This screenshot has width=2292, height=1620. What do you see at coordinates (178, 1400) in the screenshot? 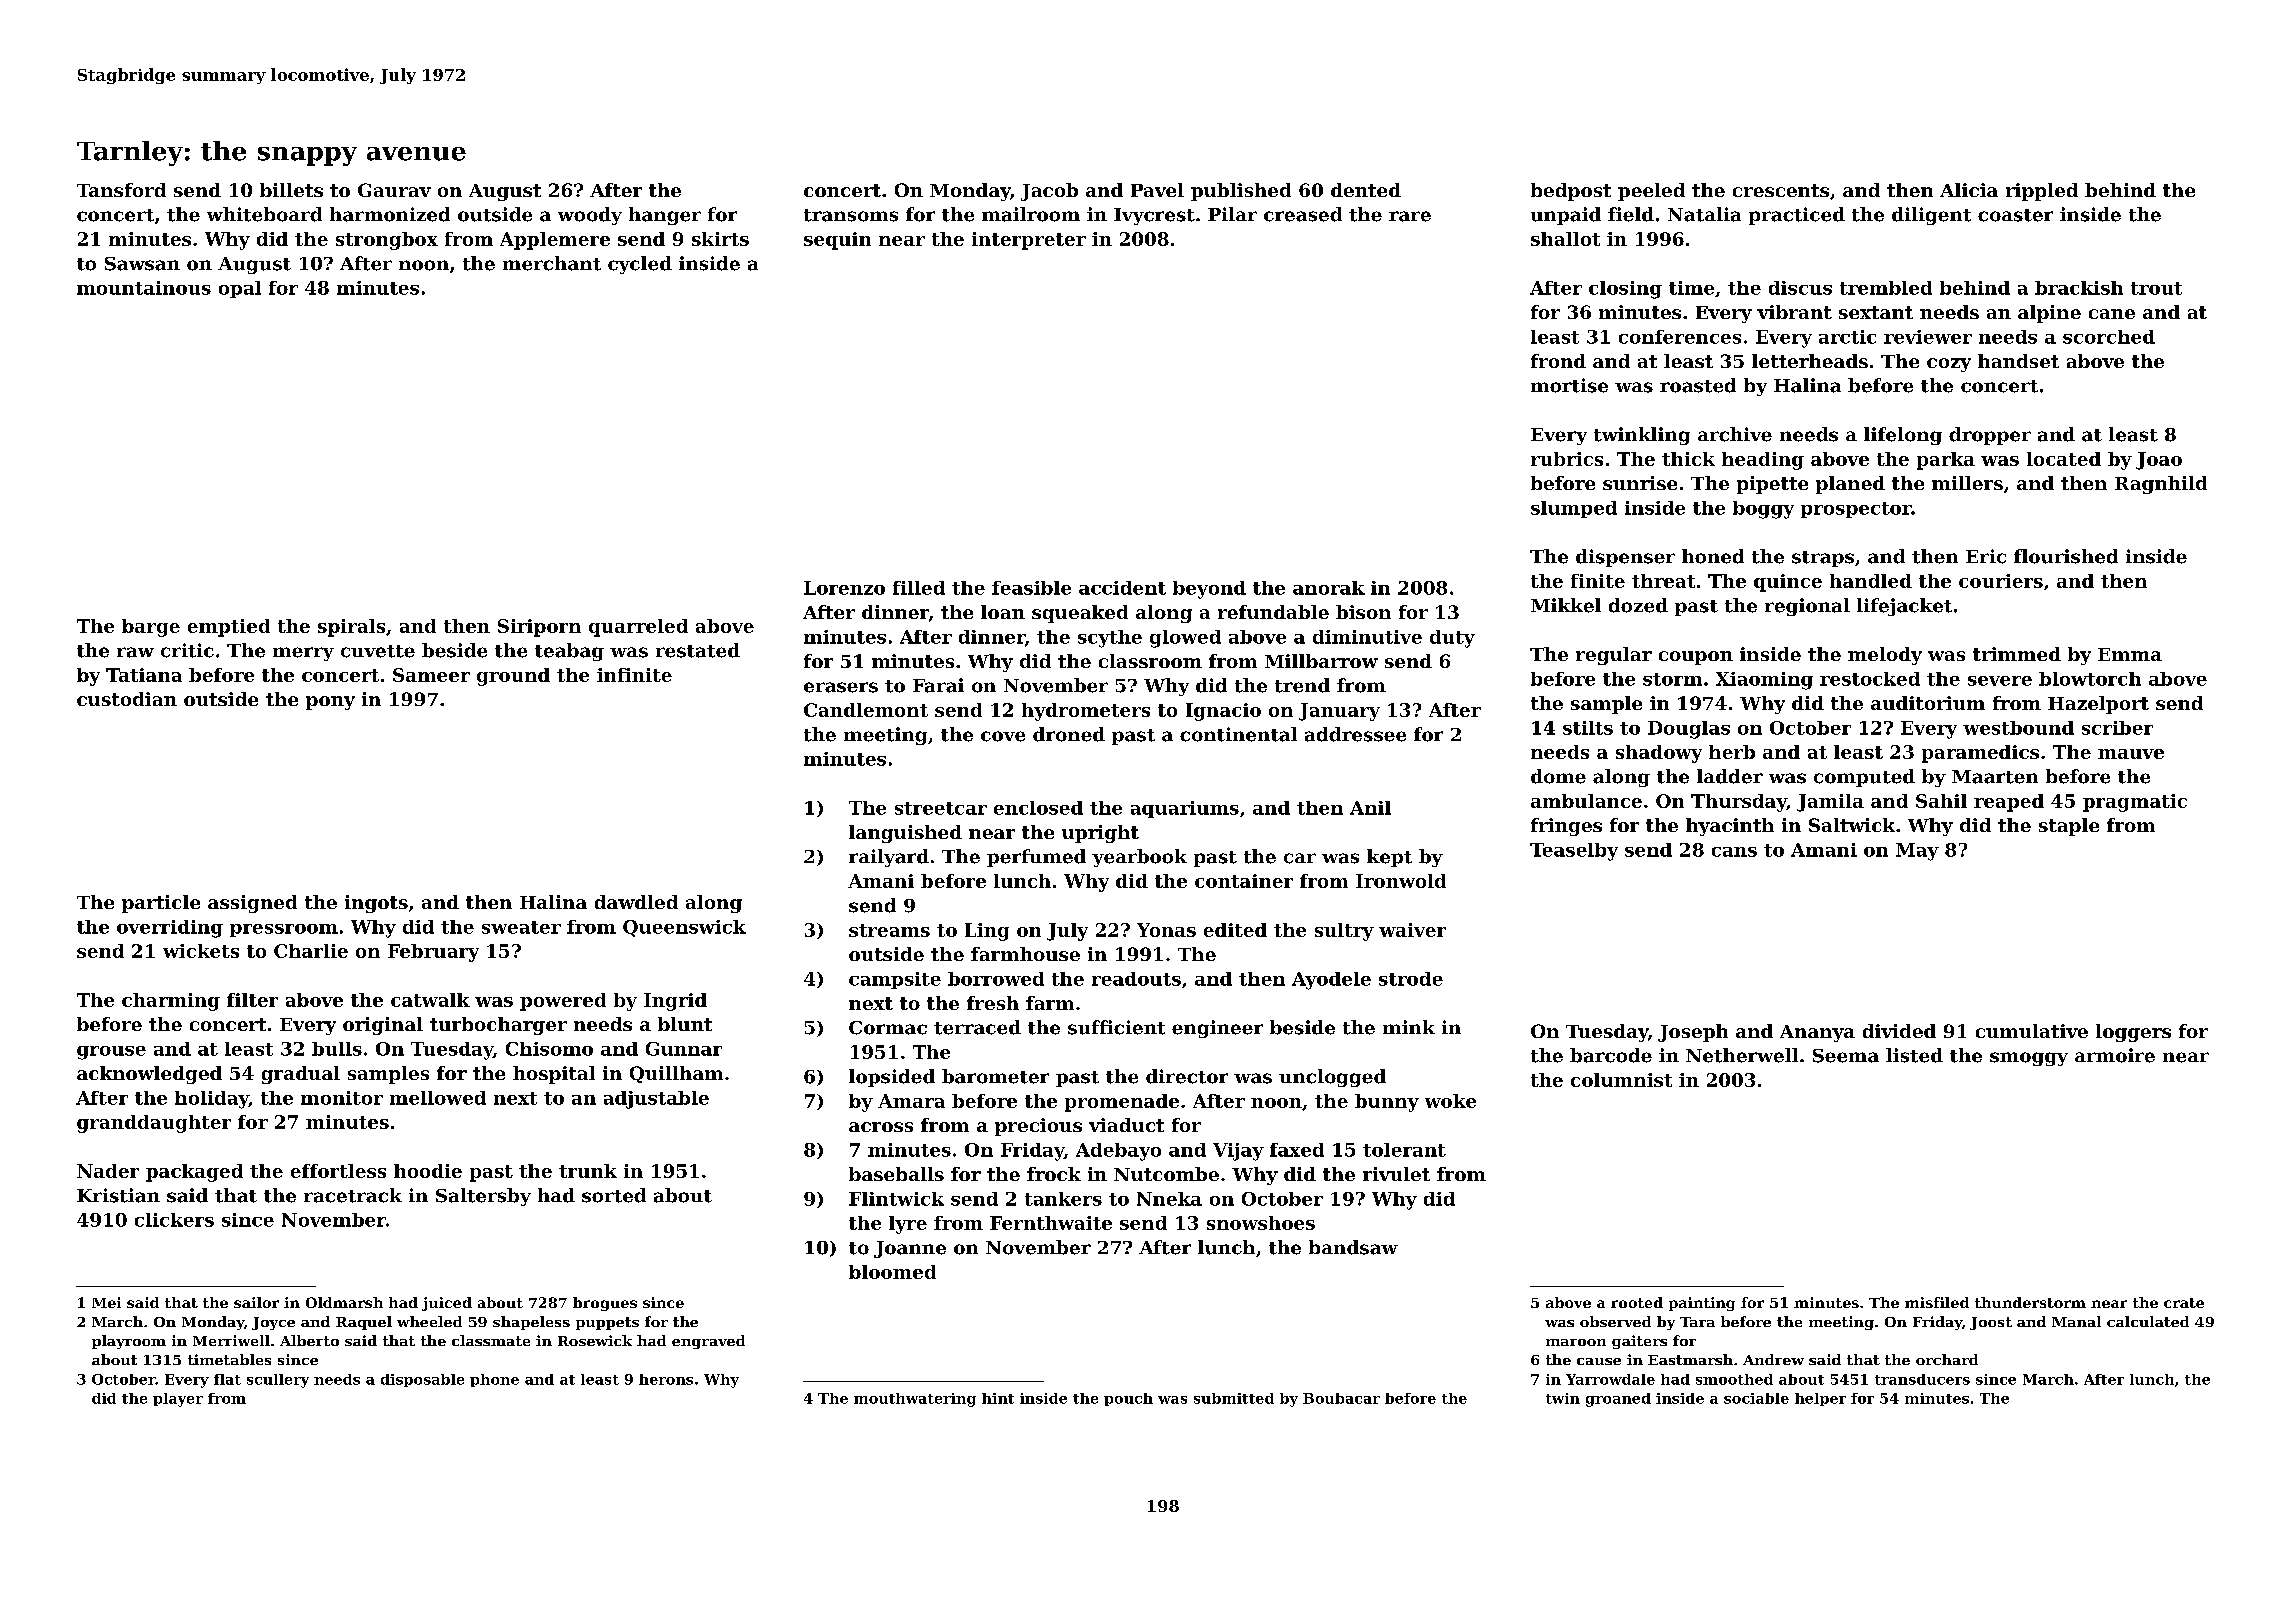
I see `player` at bounding box center [178, 1400].
